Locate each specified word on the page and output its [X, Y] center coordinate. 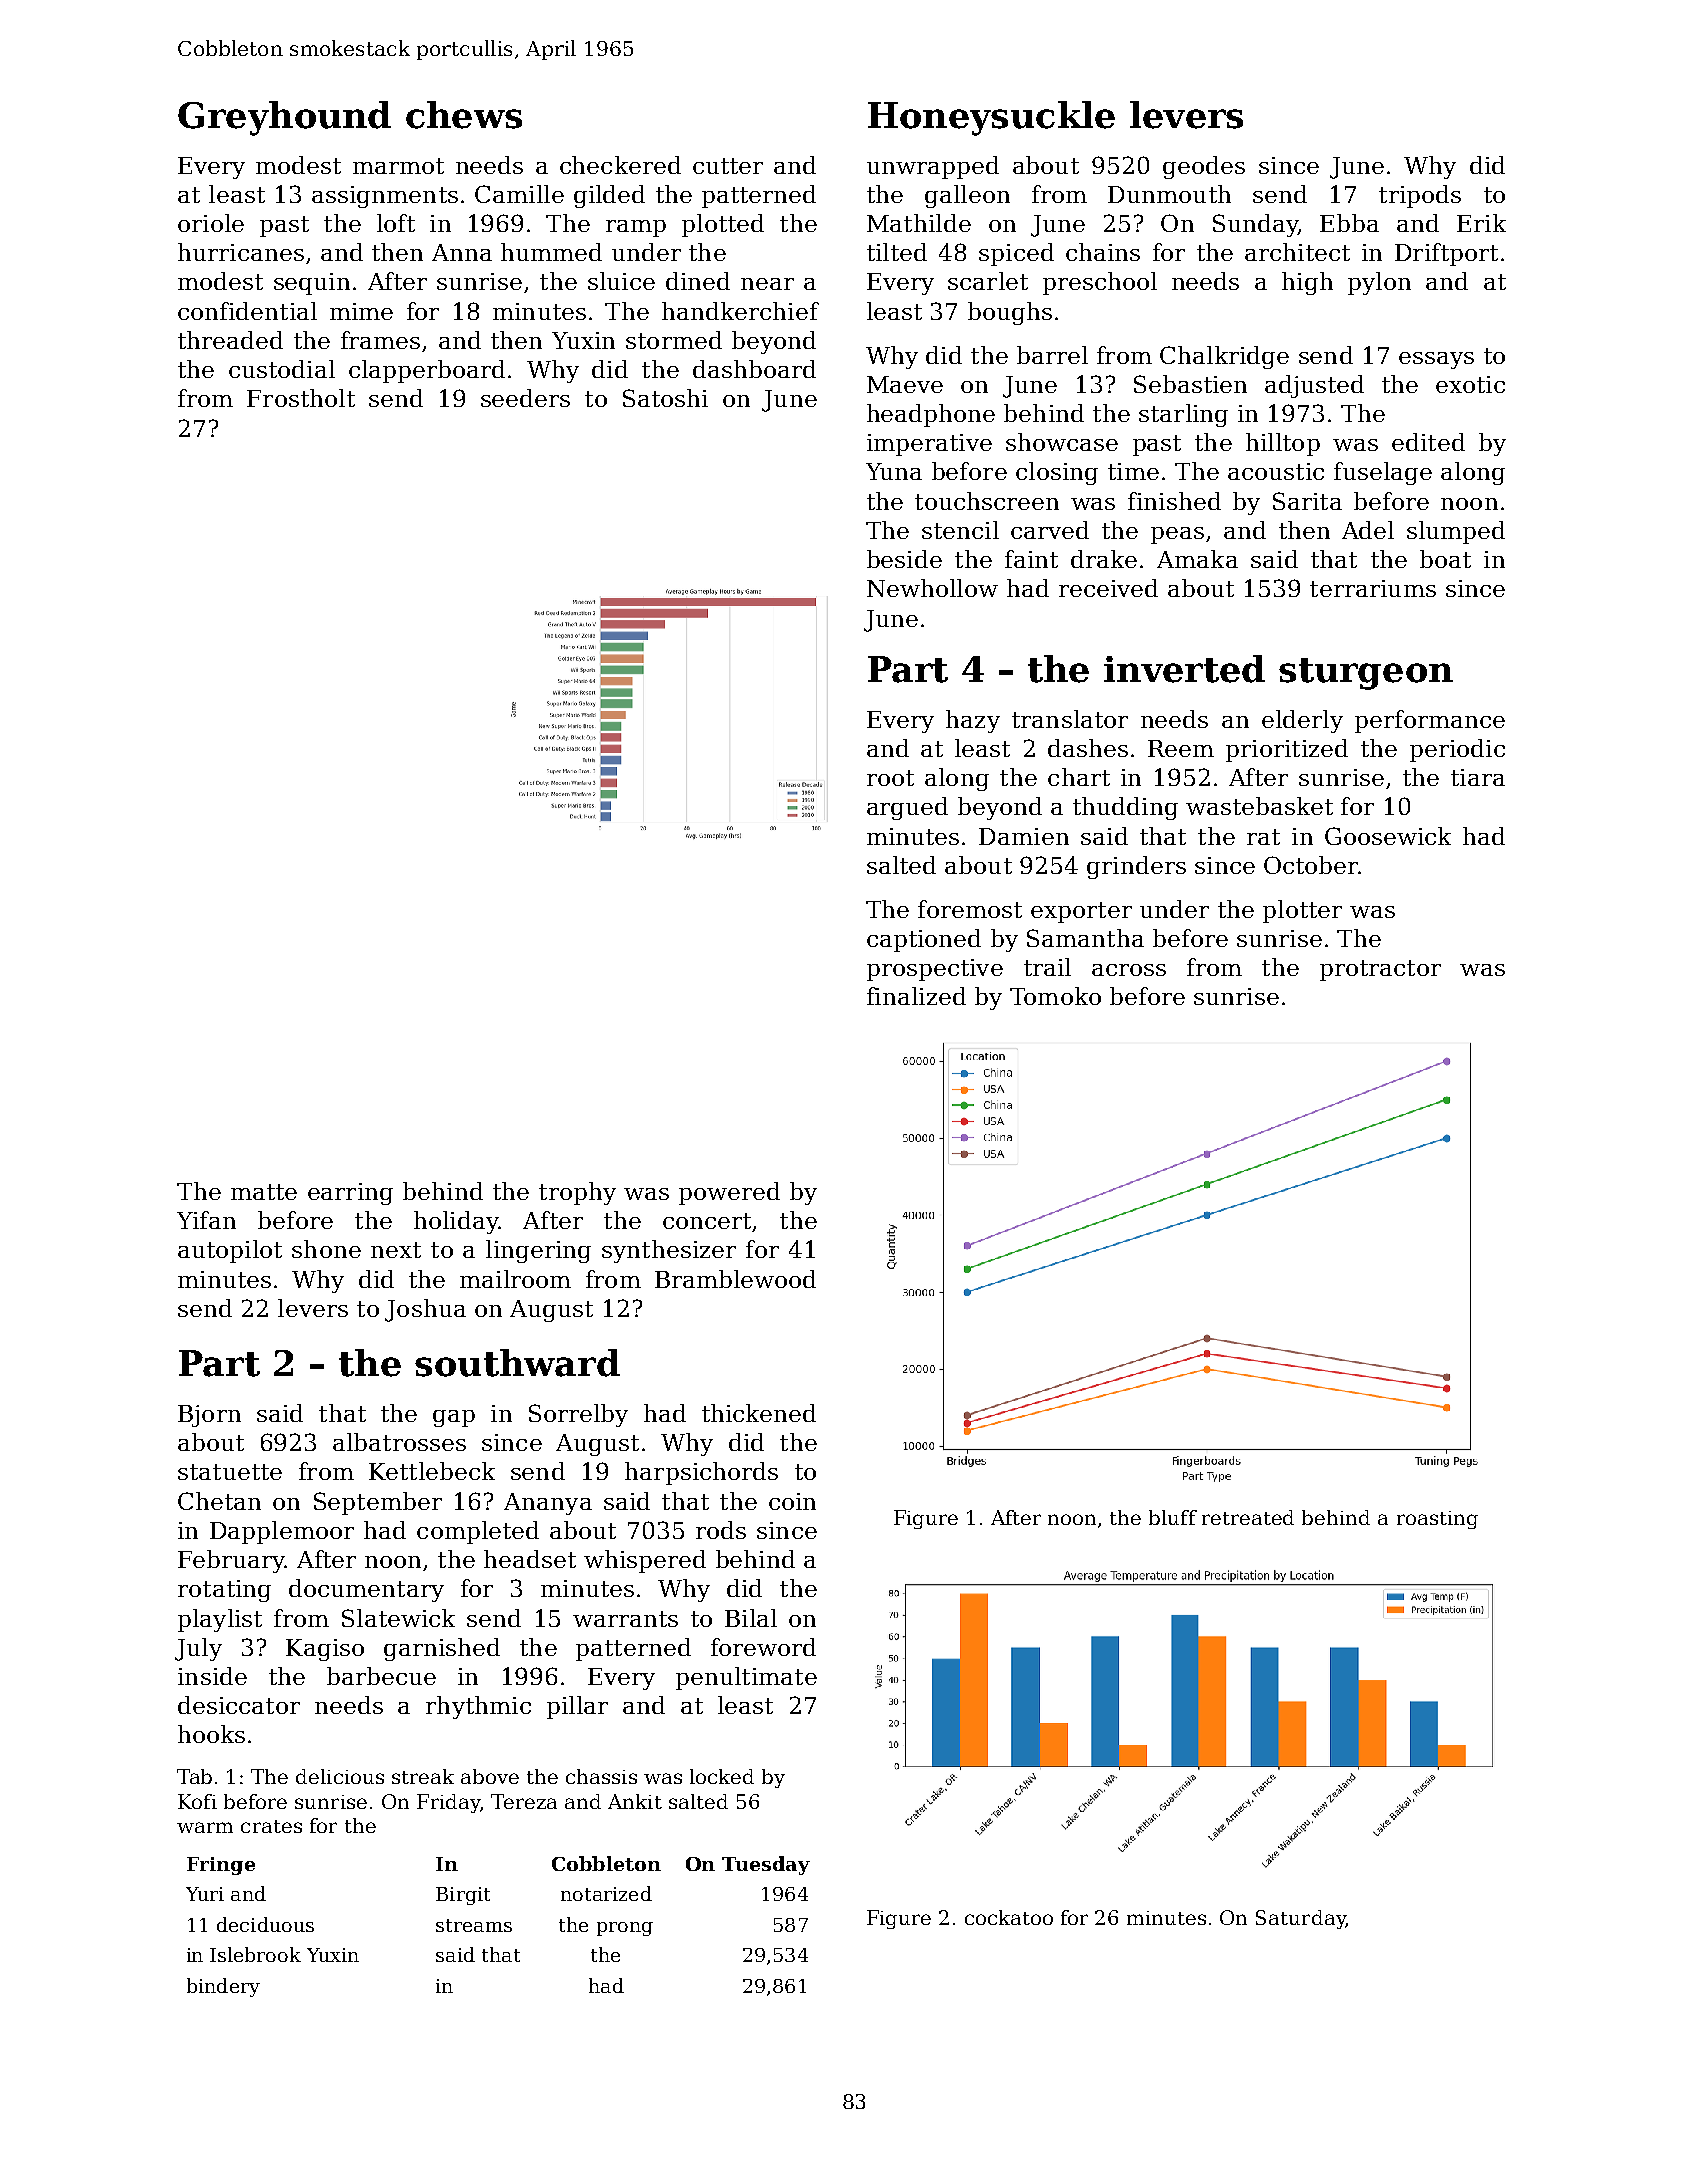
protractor [1380, 970]
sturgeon [1366, 674]
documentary [366, 1590]
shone [326, 1249]
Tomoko [1055, 996]
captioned [924, 940]
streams [474, 1925]
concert [707, 1221]
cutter [728, 166]
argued [907, 808]
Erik [1481, 223]
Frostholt [301, 398]
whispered [645, 1561]
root [890, 778]
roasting [1437, 1520]
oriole [211, 223]
